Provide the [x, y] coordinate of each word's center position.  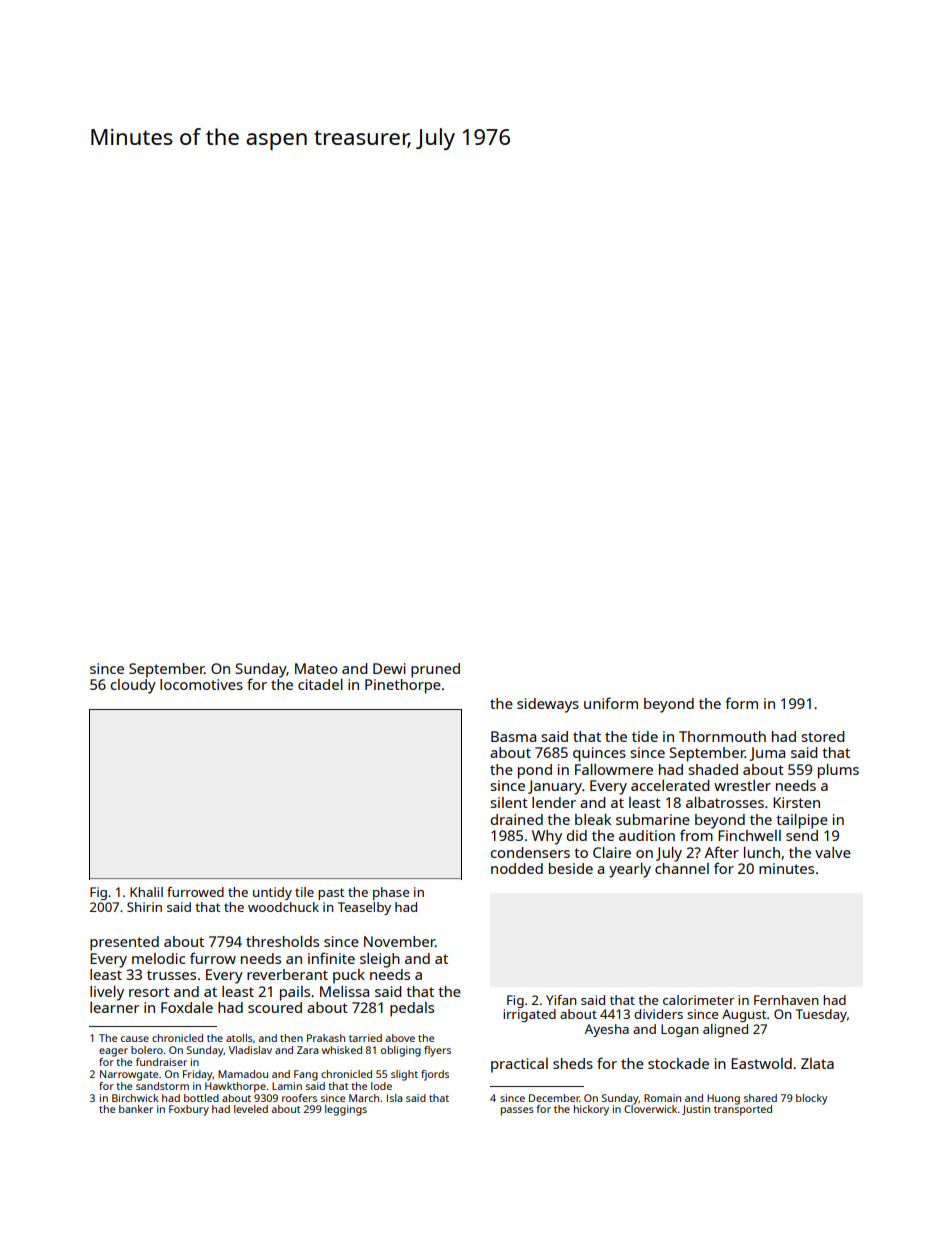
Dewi [389, 668]
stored [823, 736]
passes [517, 1111]
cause [135, 1039]
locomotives [201, 684]
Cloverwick [650, 1109]
